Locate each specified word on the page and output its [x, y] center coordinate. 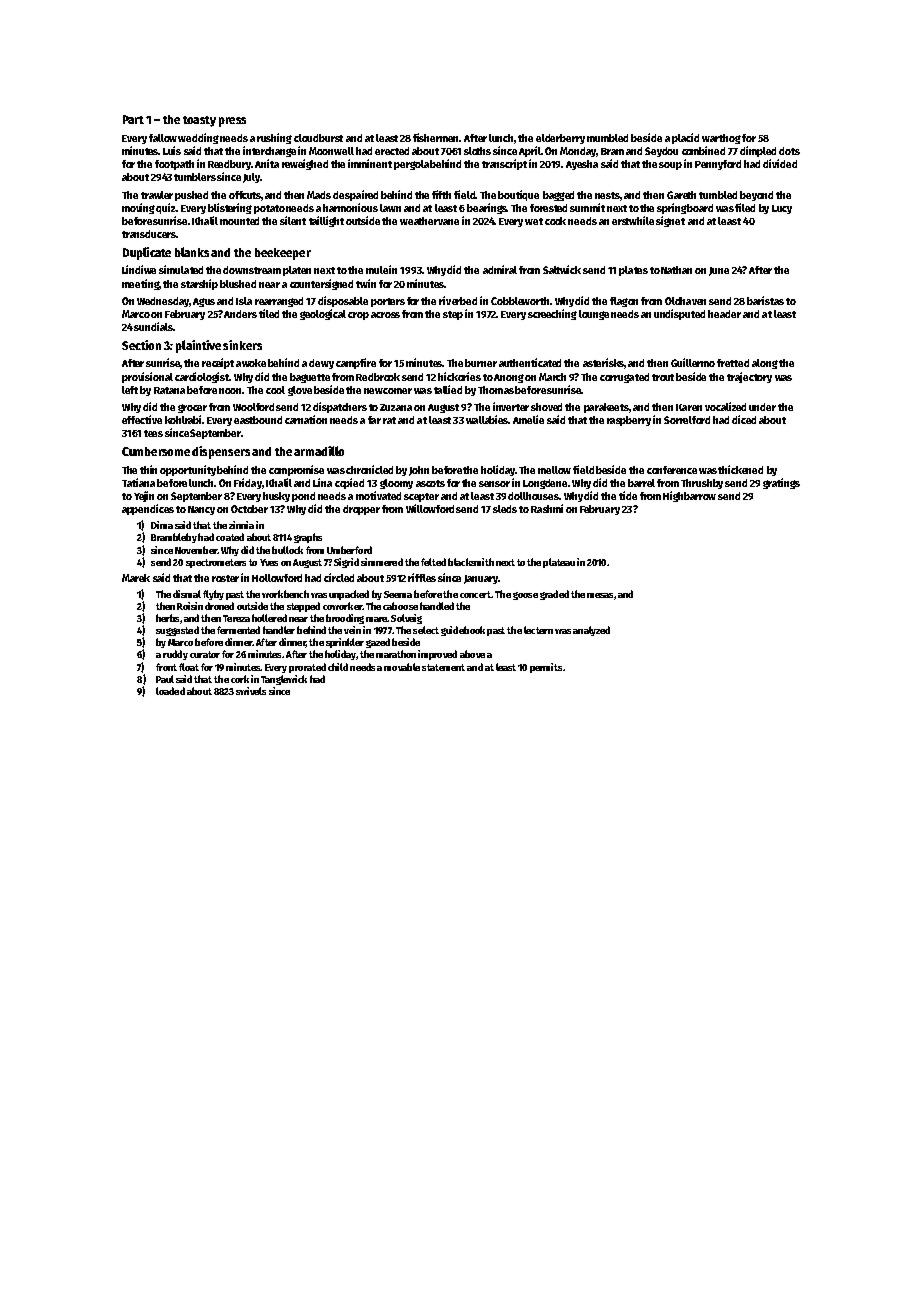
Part [133, 119]
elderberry [560, 139]
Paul [165, 679]
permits [546, 668]
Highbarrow [689, 496]
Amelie [528, 419]
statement [443, 667]
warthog [721, 139]
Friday [248, 483]
